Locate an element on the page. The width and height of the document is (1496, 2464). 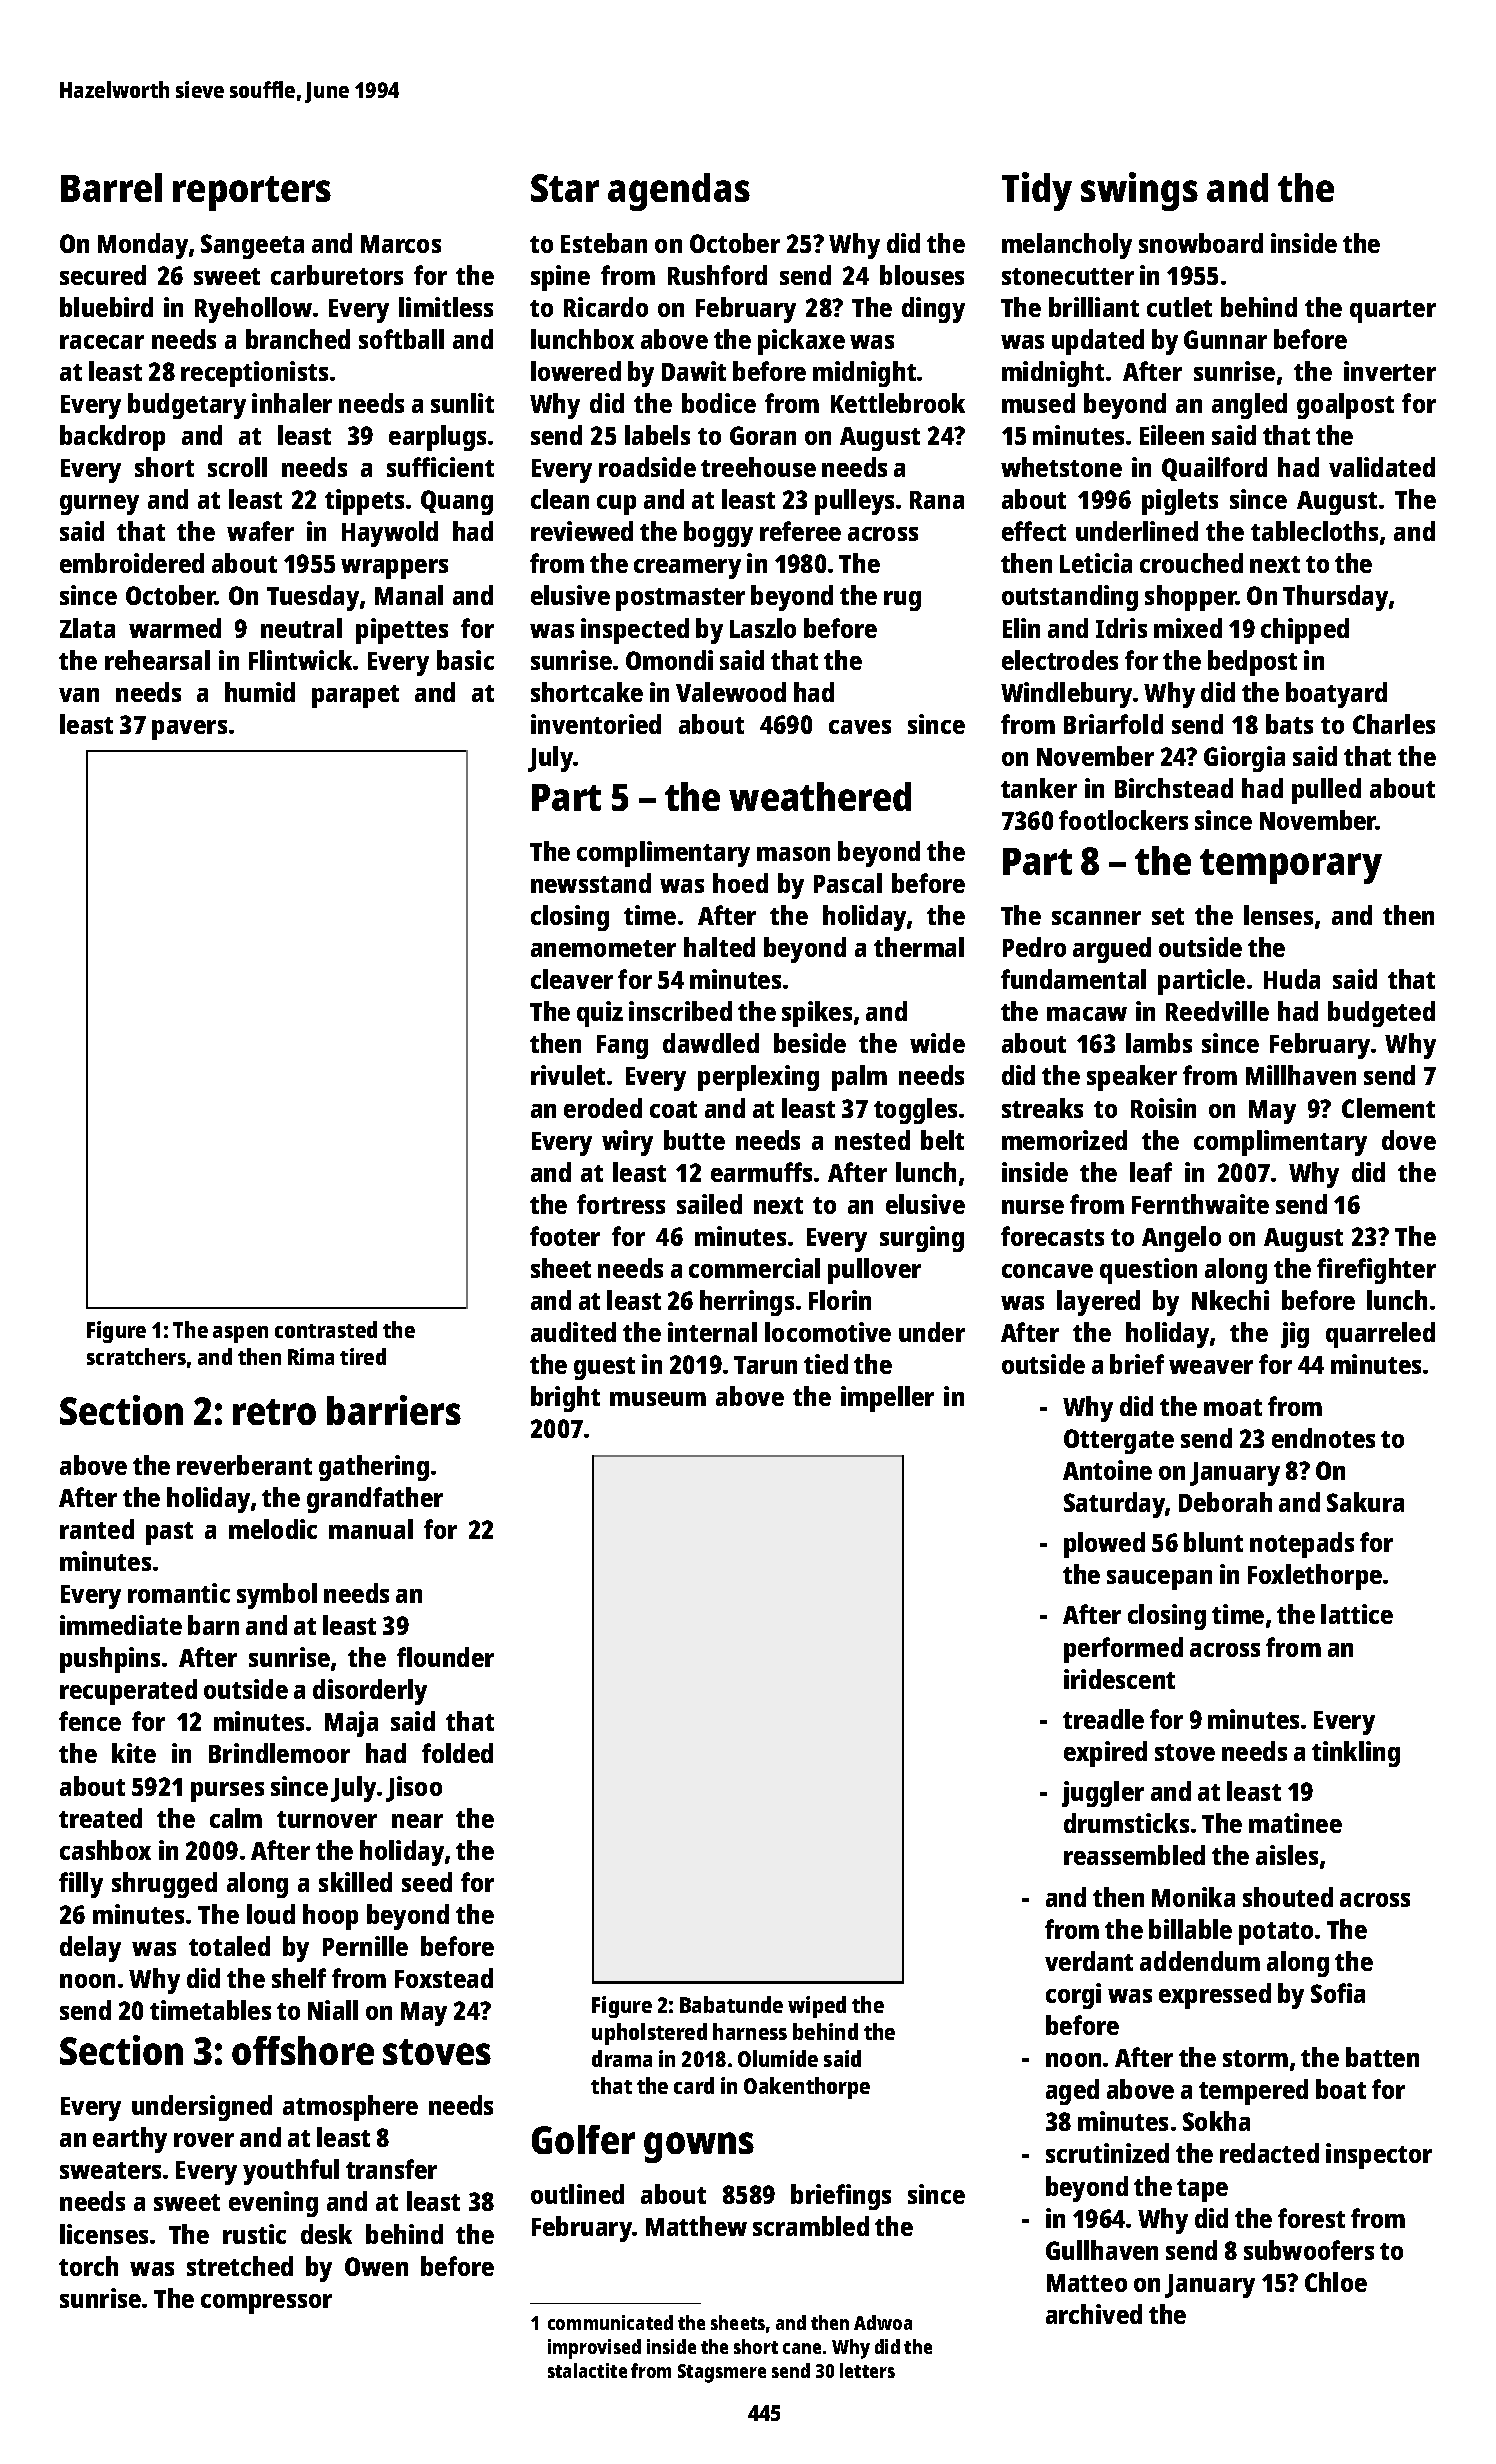
Clement is located at coordinates (1388, 1108).
